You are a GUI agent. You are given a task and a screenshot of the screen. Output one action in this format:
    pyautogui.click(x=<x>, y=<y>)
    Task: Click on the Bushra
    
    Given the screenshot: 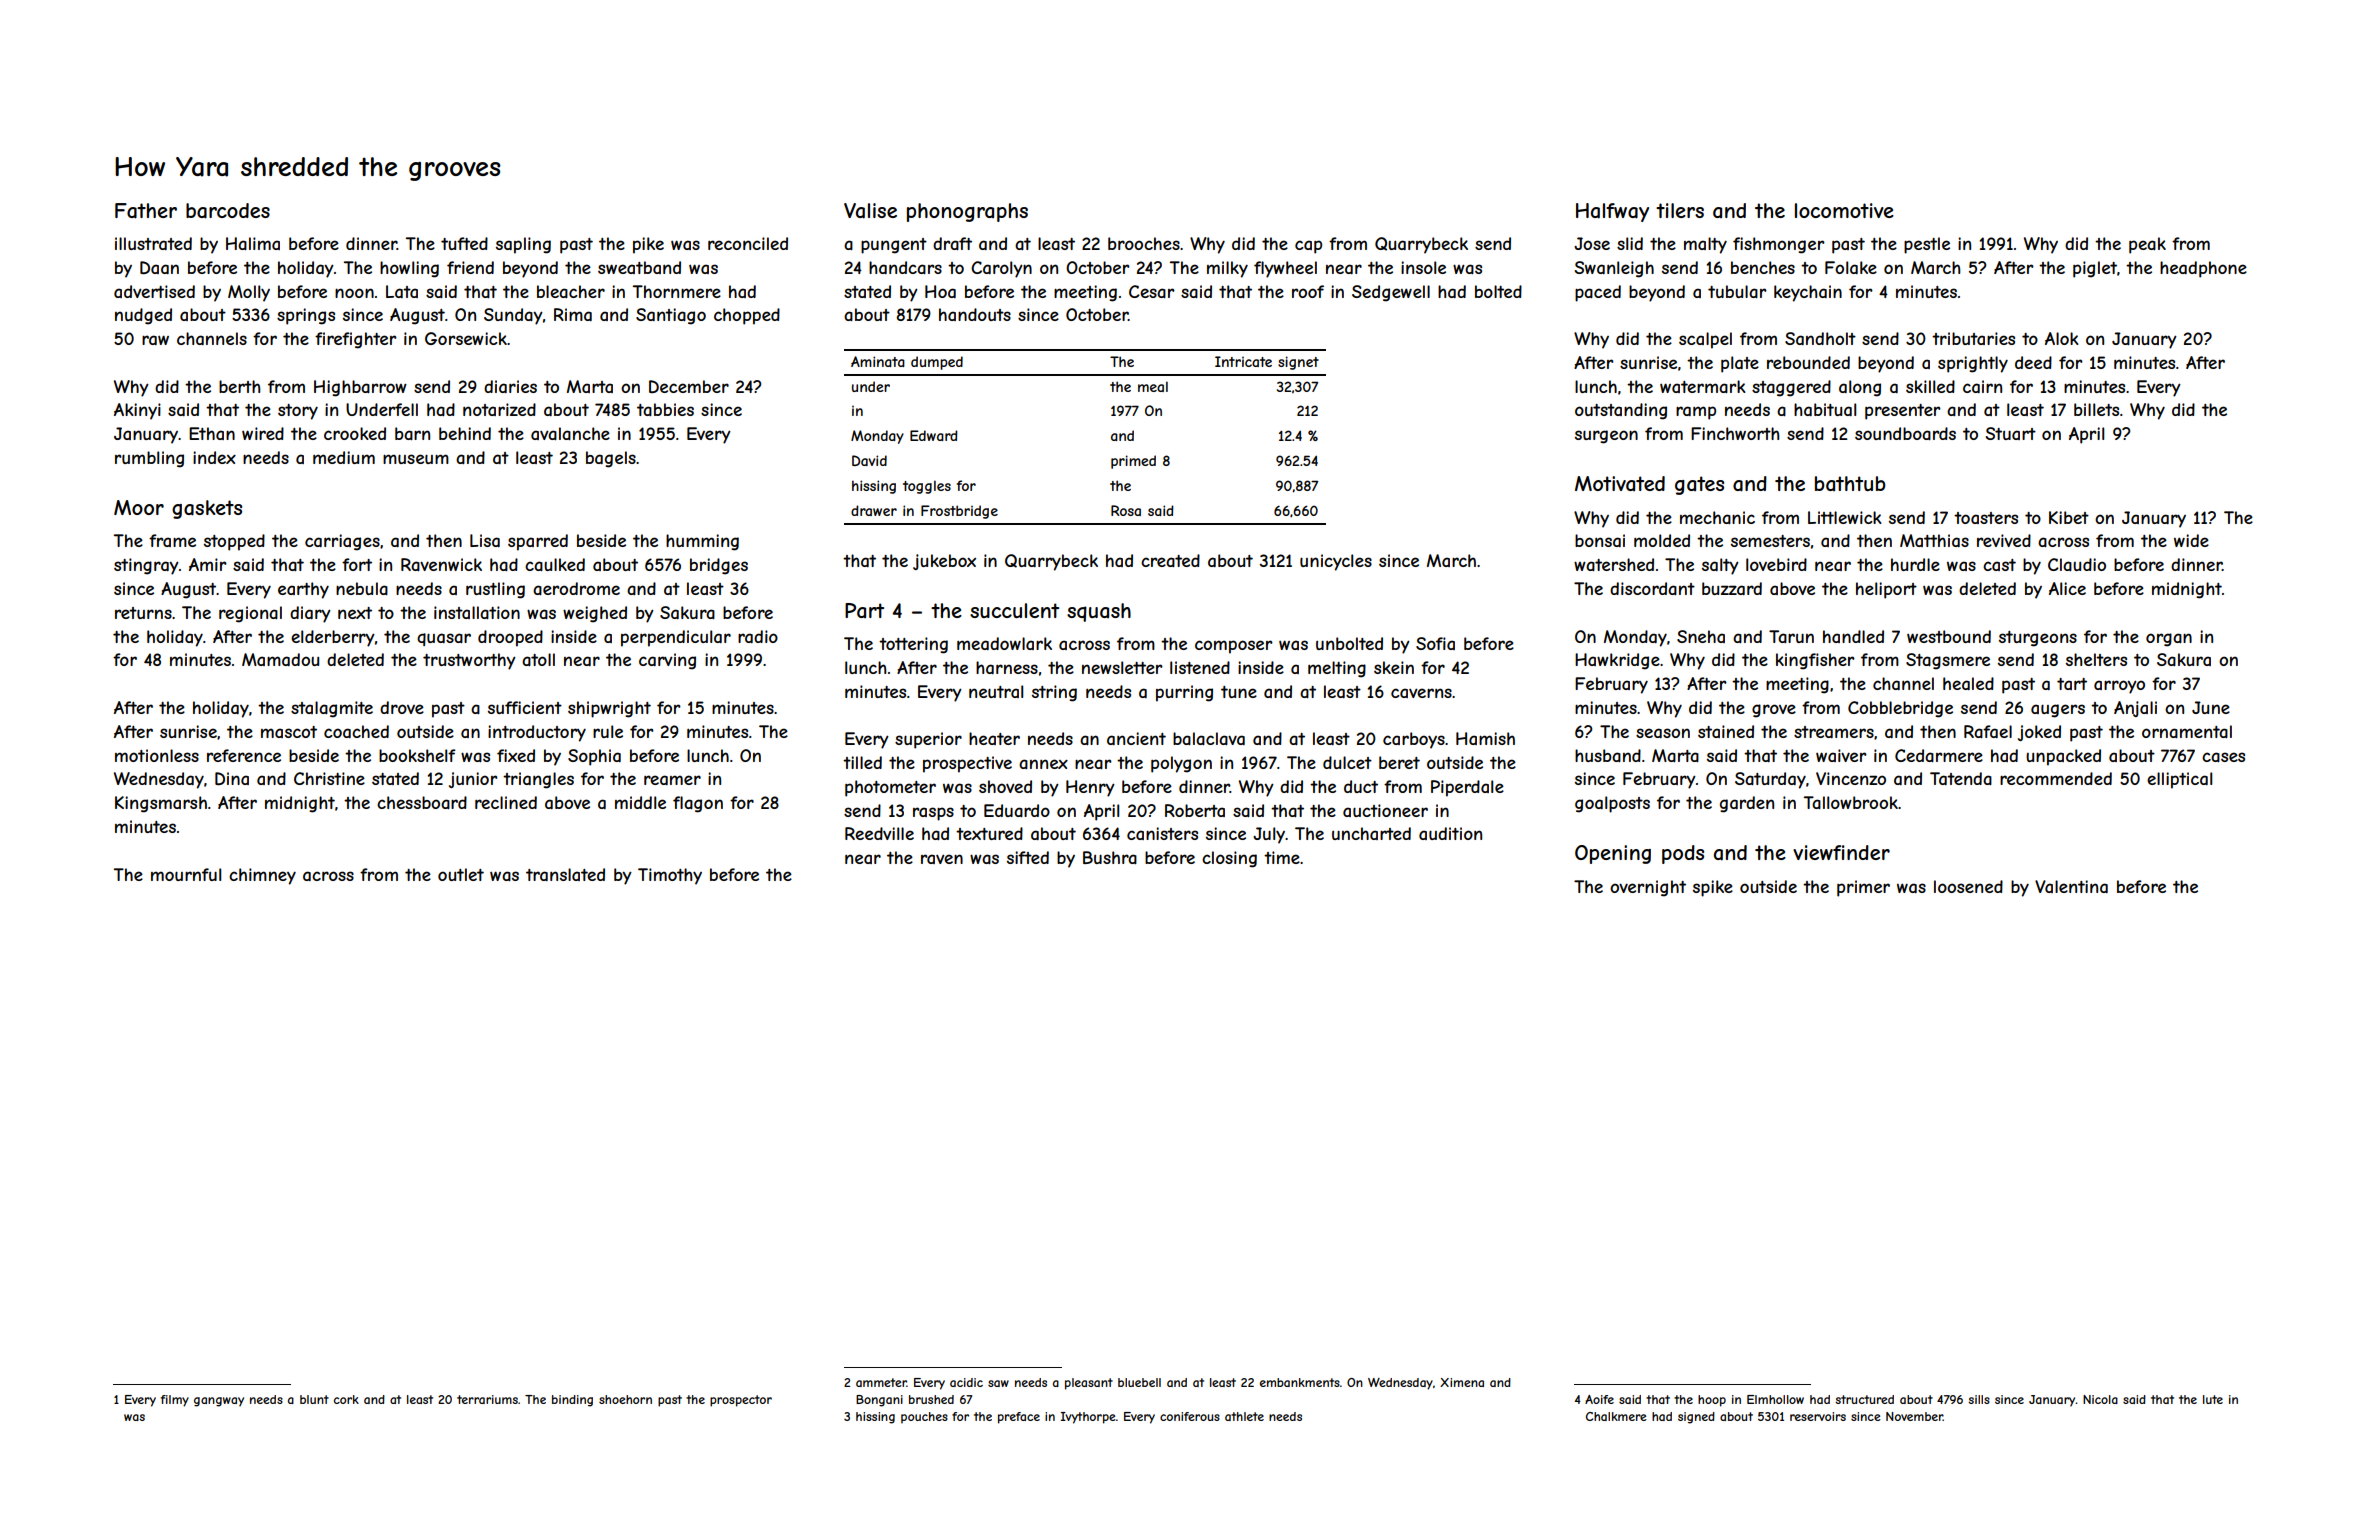 What is the action you would take?
    pyautogui.click(x=1110, y=857)
